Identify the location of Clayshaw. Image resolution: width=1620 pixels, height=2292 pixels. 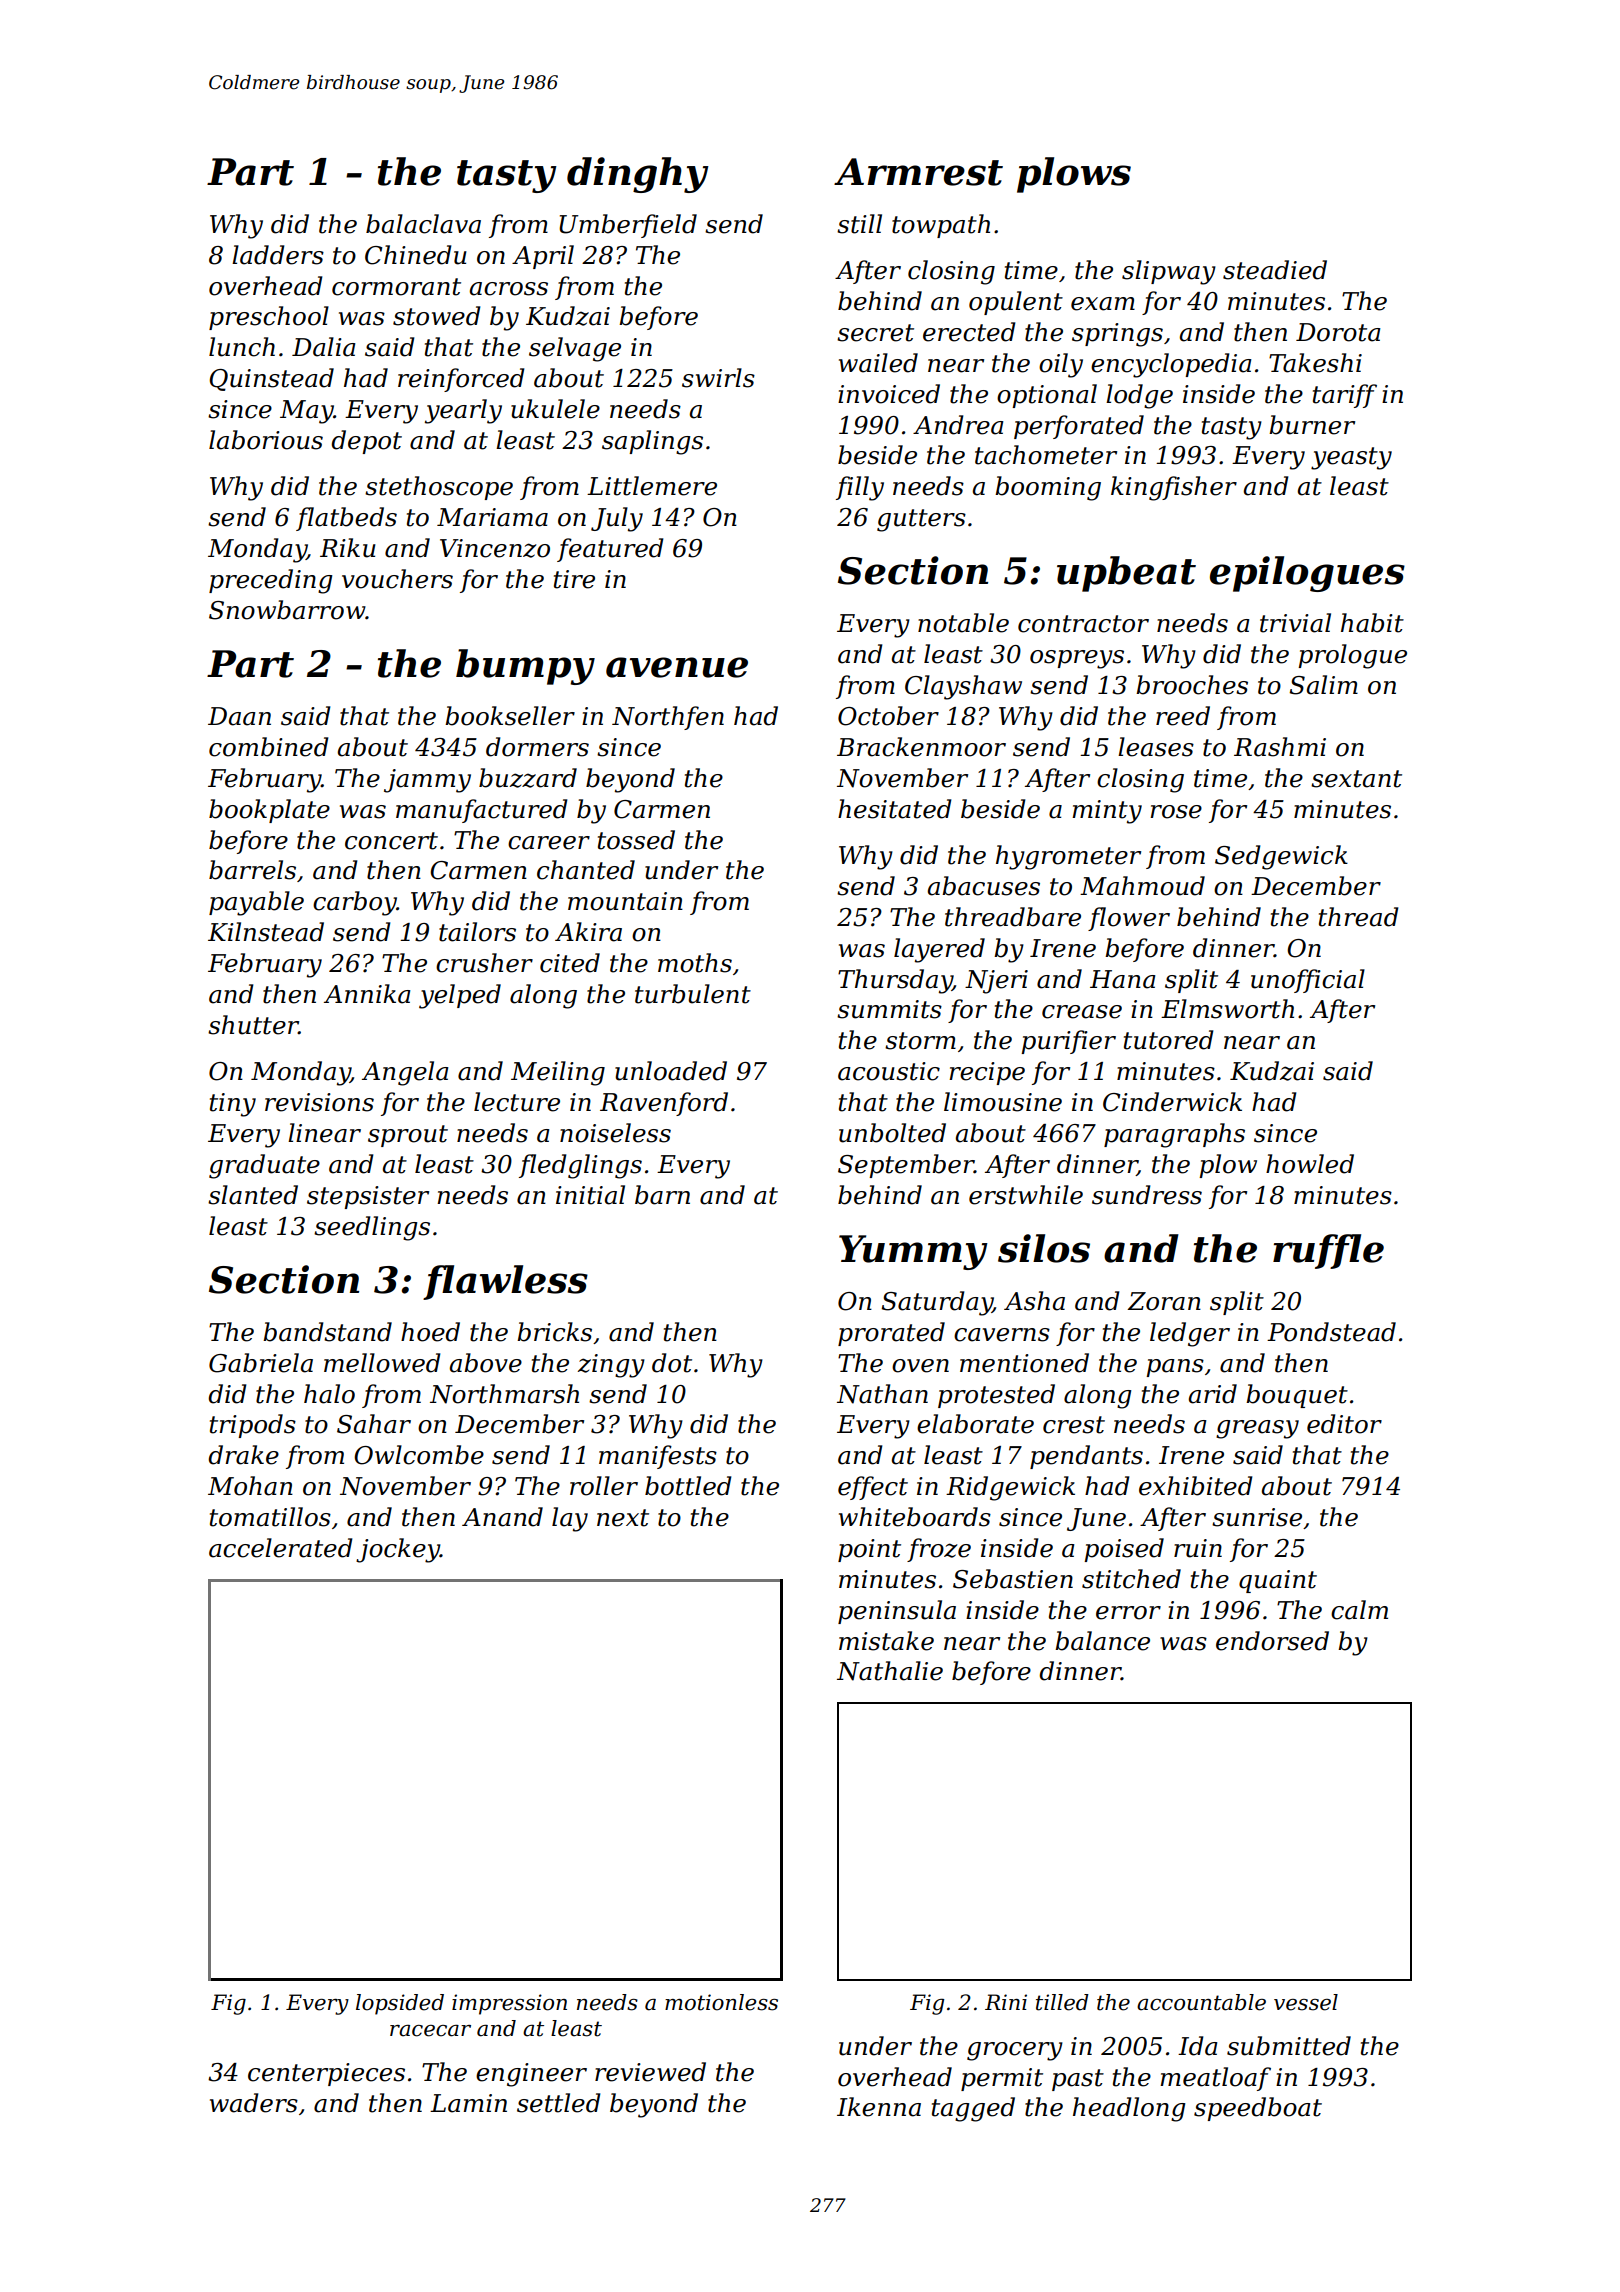
(963, 687).
